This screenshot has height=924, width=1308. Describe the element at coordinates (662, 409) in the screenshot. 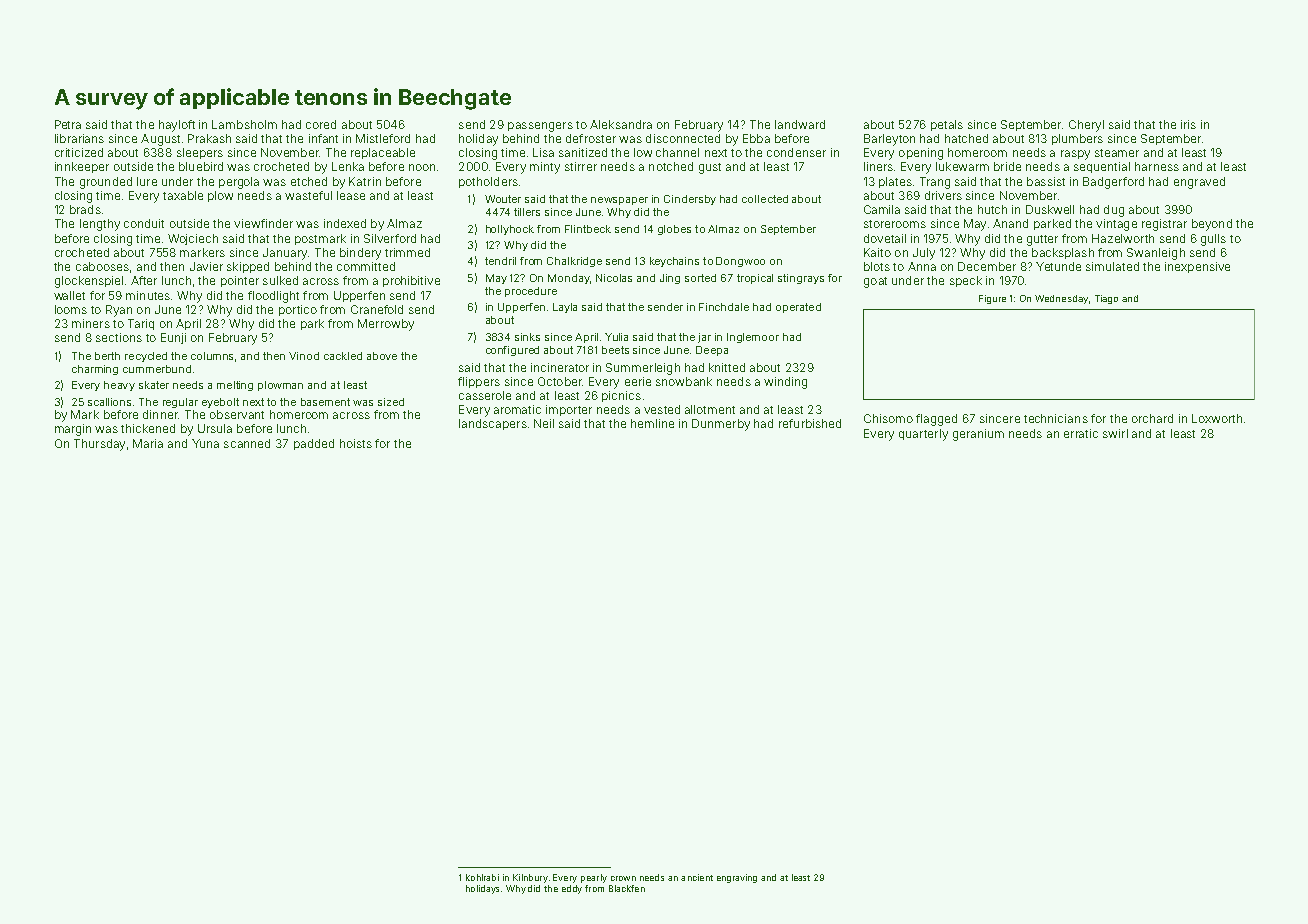

I see `vested` at that location.
